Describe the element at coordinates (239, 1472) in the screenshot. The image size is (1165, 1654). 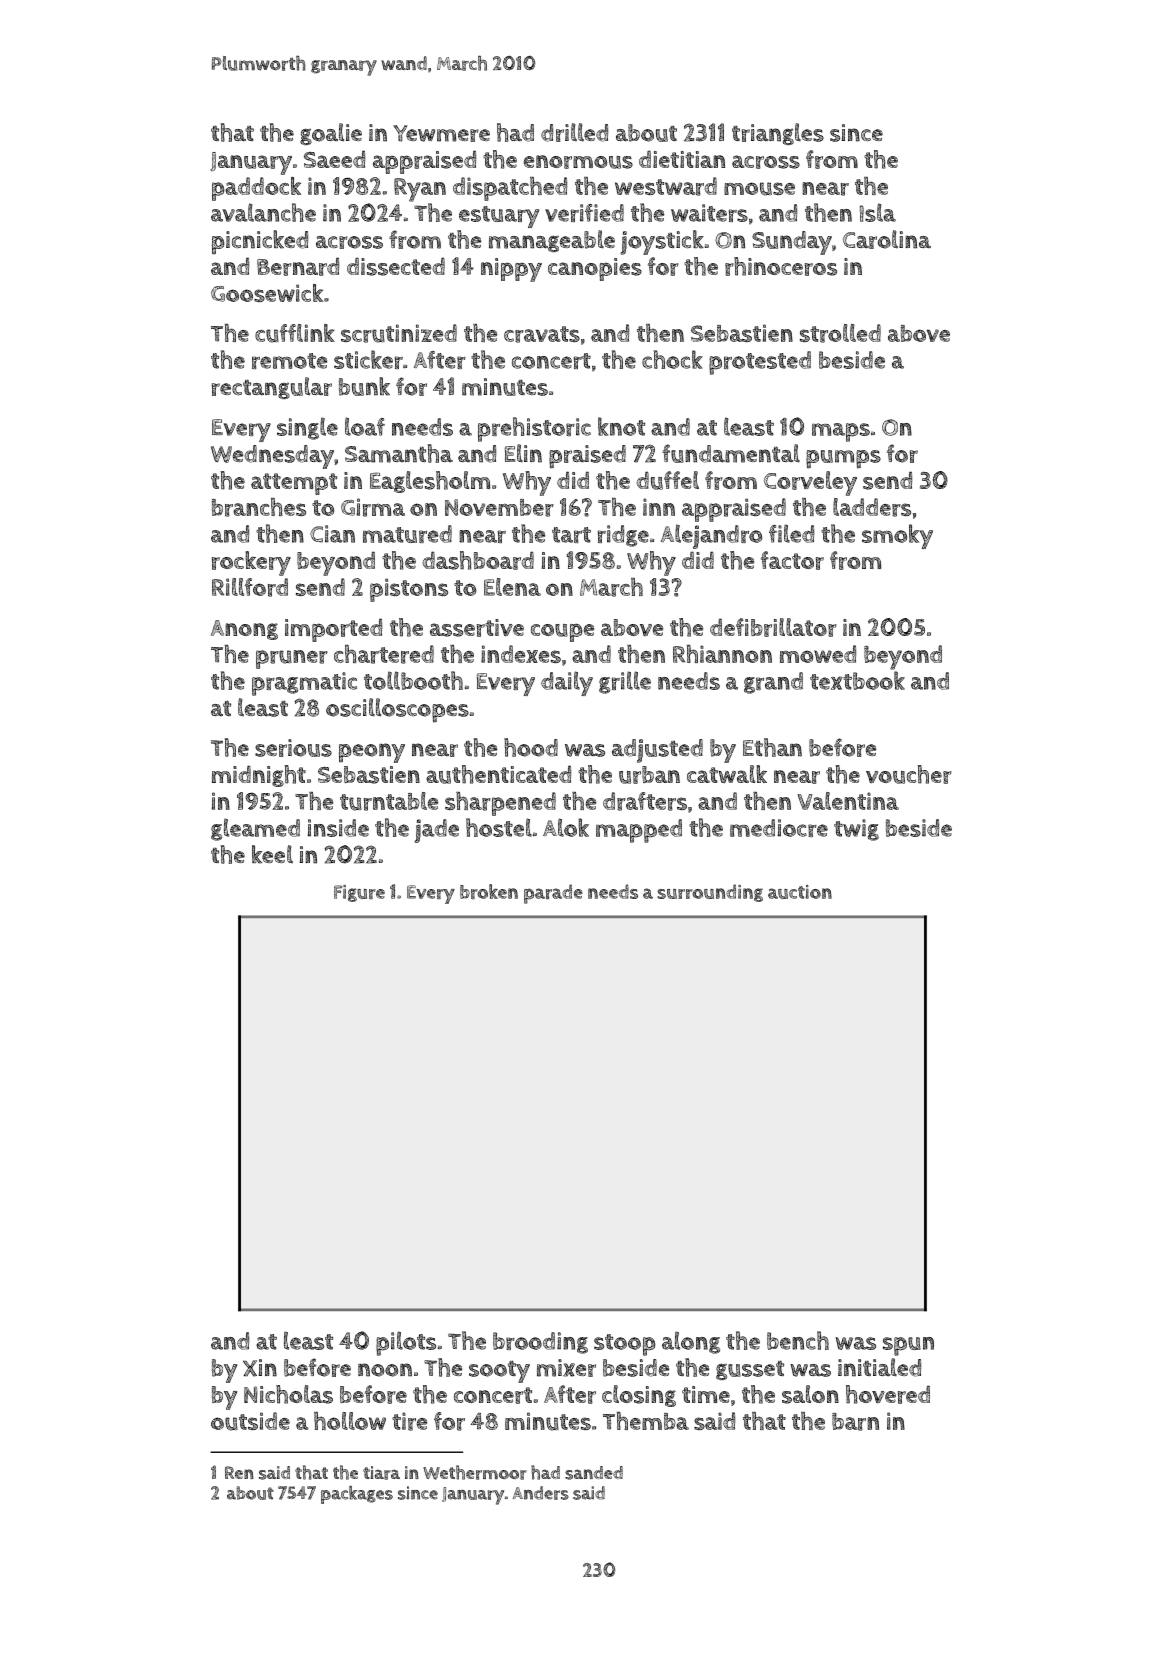
I see `Ren` at that location.
